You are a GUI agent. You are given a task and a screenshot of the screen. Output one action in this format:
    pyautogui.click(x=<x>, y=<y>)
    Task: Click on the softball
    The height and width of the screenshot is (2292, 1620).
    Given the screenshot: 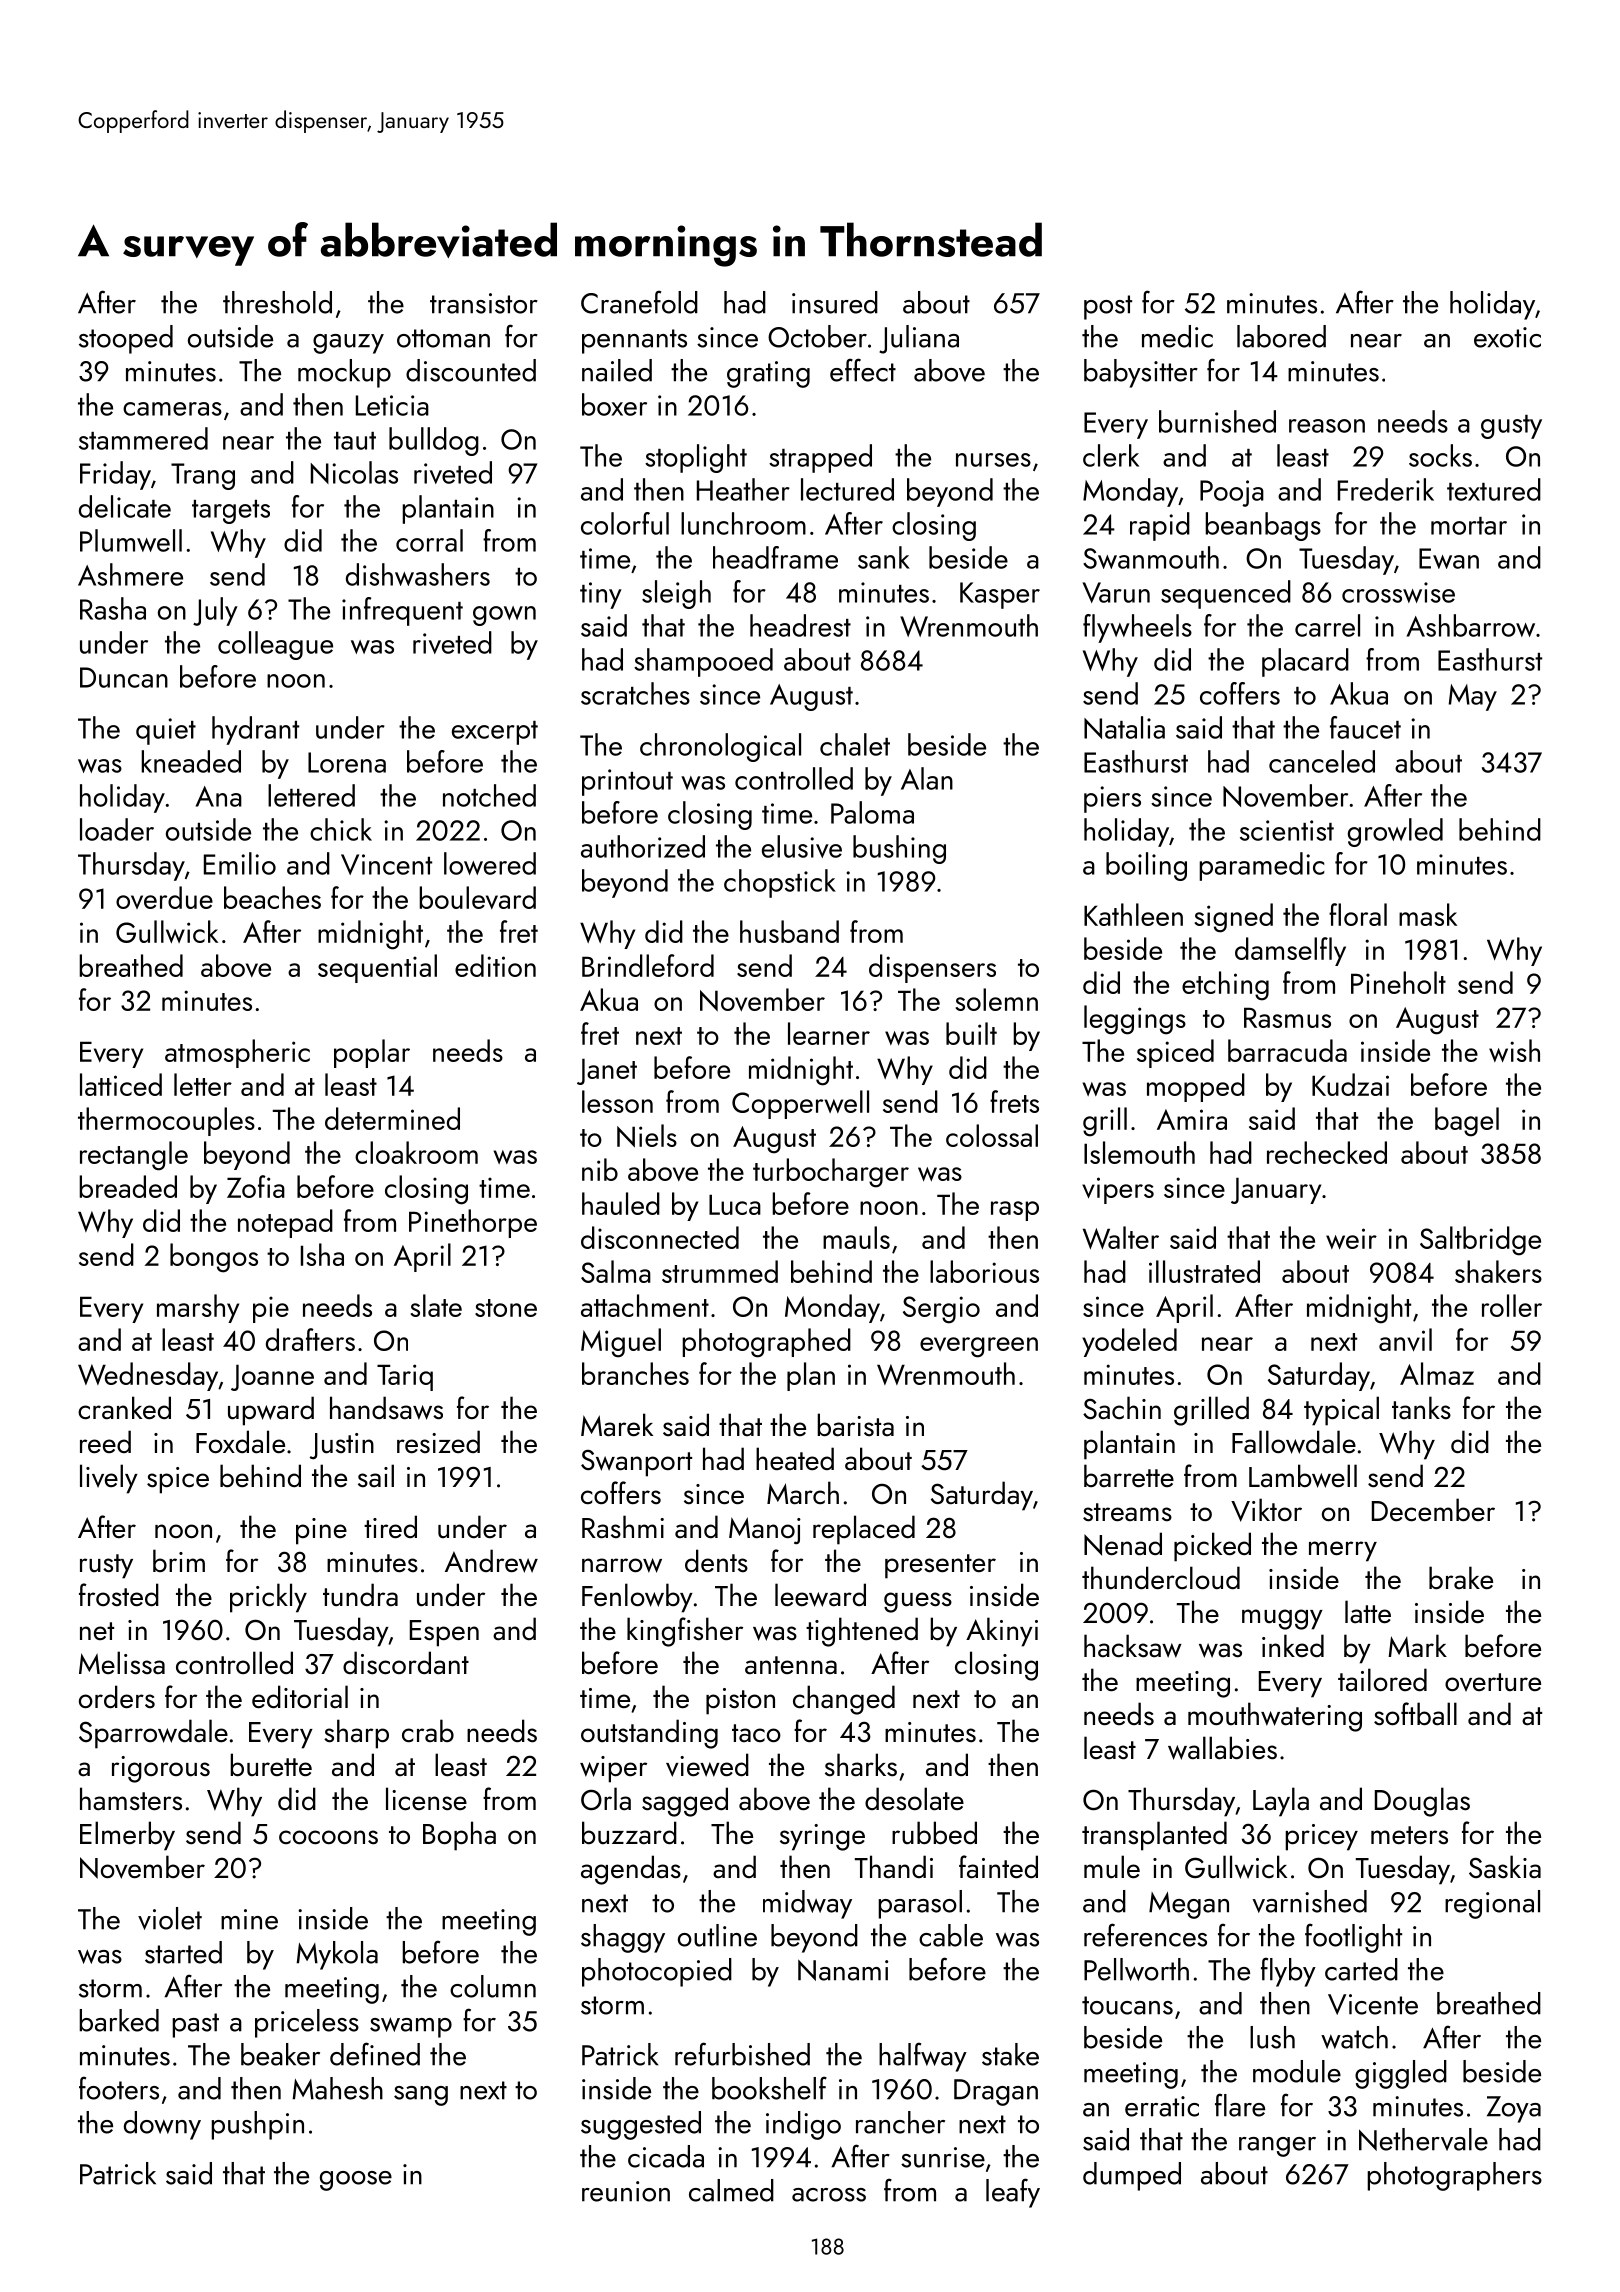 What is the action you would take?
    pyautogui.click(x=1415, y=1714)
